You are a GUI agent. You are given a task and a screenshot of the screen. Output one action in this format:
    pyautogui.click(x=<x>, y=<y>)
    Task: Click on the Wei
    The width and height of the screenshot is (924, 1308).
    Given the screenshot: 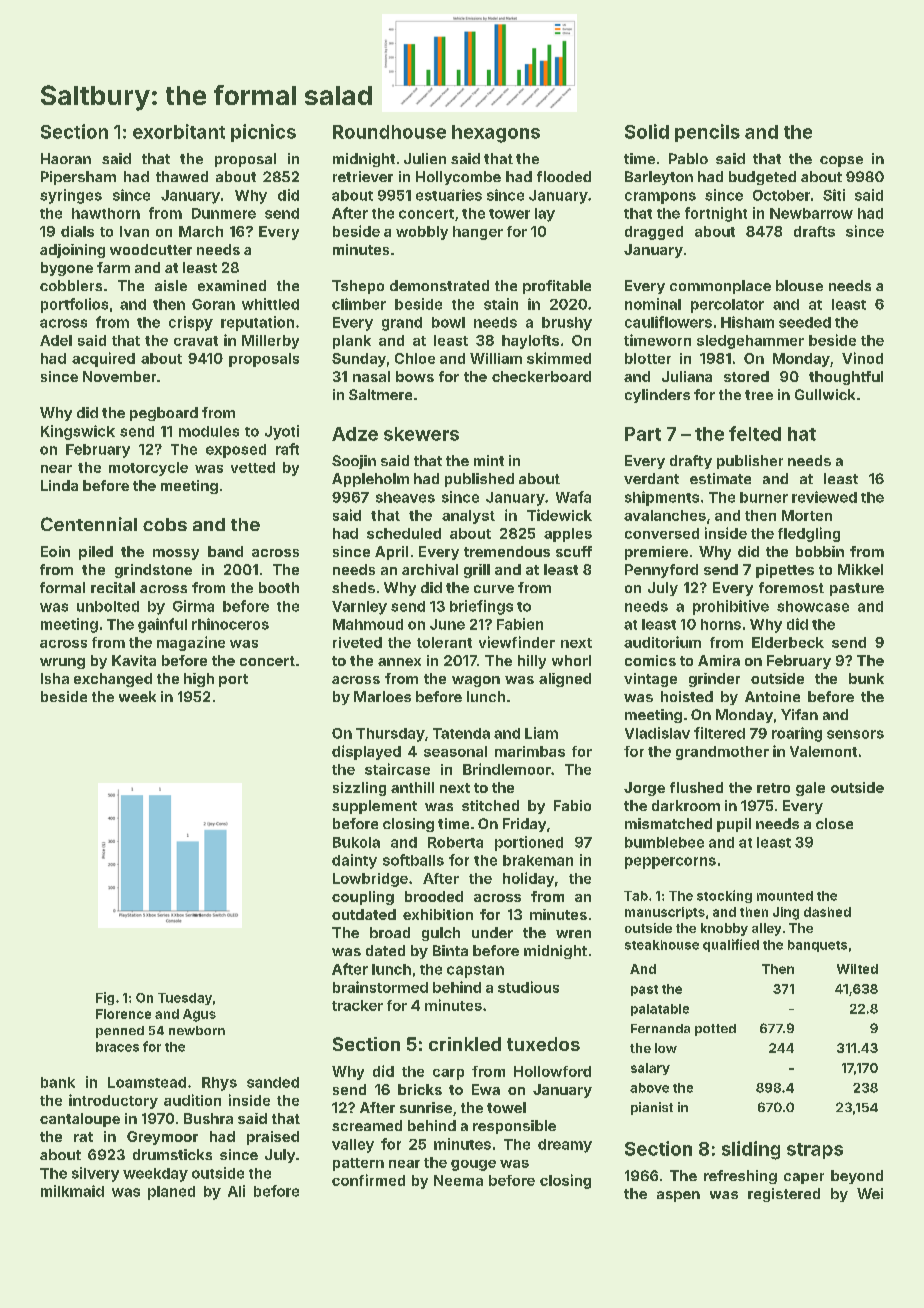 What is the action you would take?
    pyautogui.click(x=870, y=1193)
